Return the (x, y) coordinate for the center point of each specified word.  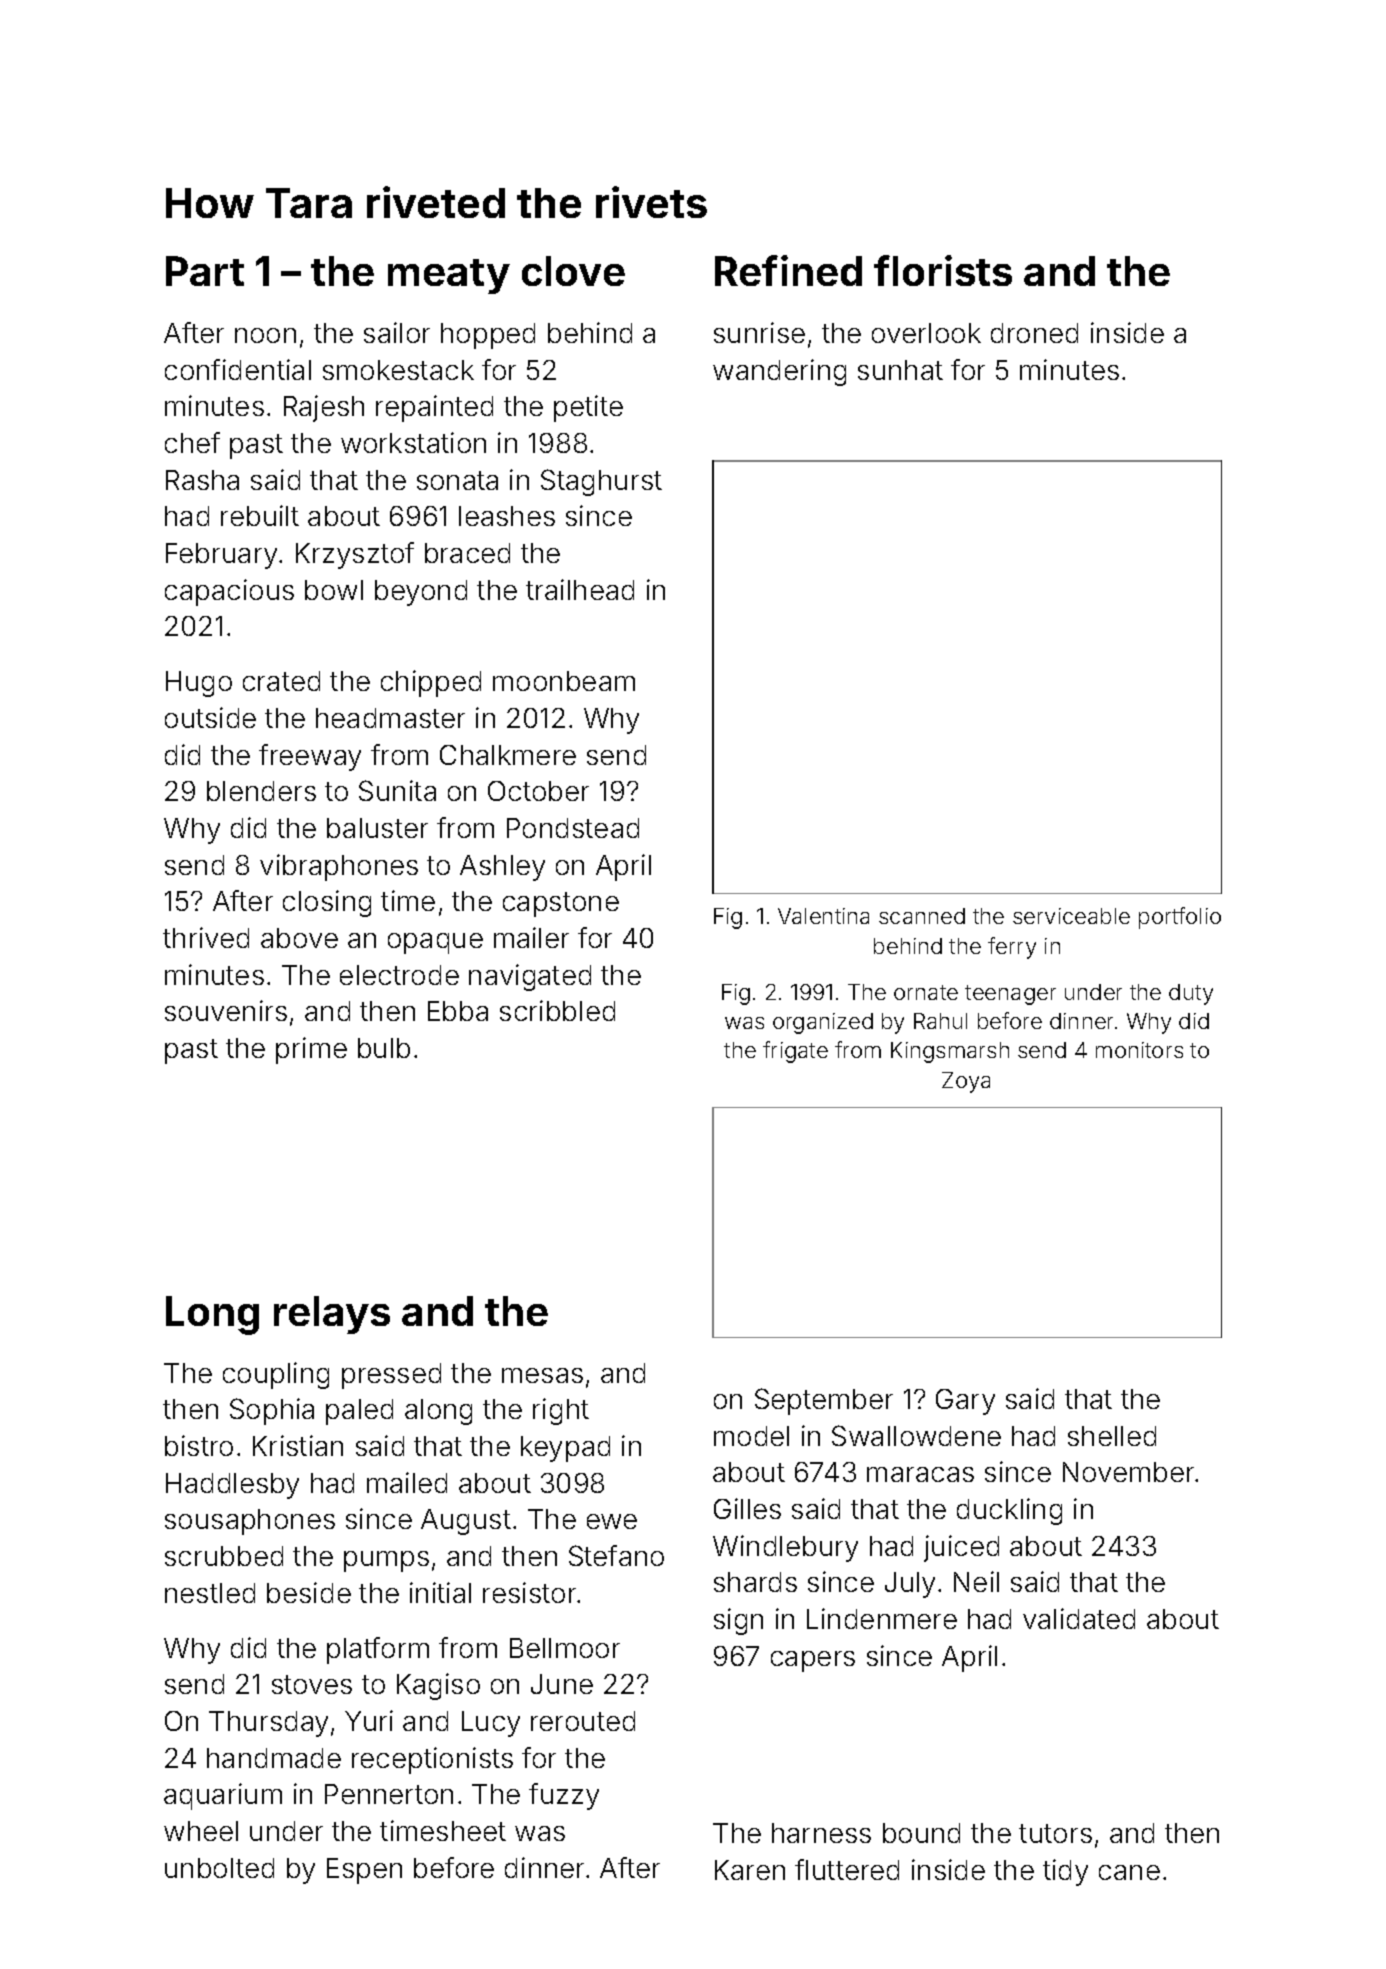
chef (192, 442)
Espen (364, 1871)
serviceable (1071, 916)
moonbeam (564, 681)
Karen (750, 1870)
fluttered (847, 1869)
